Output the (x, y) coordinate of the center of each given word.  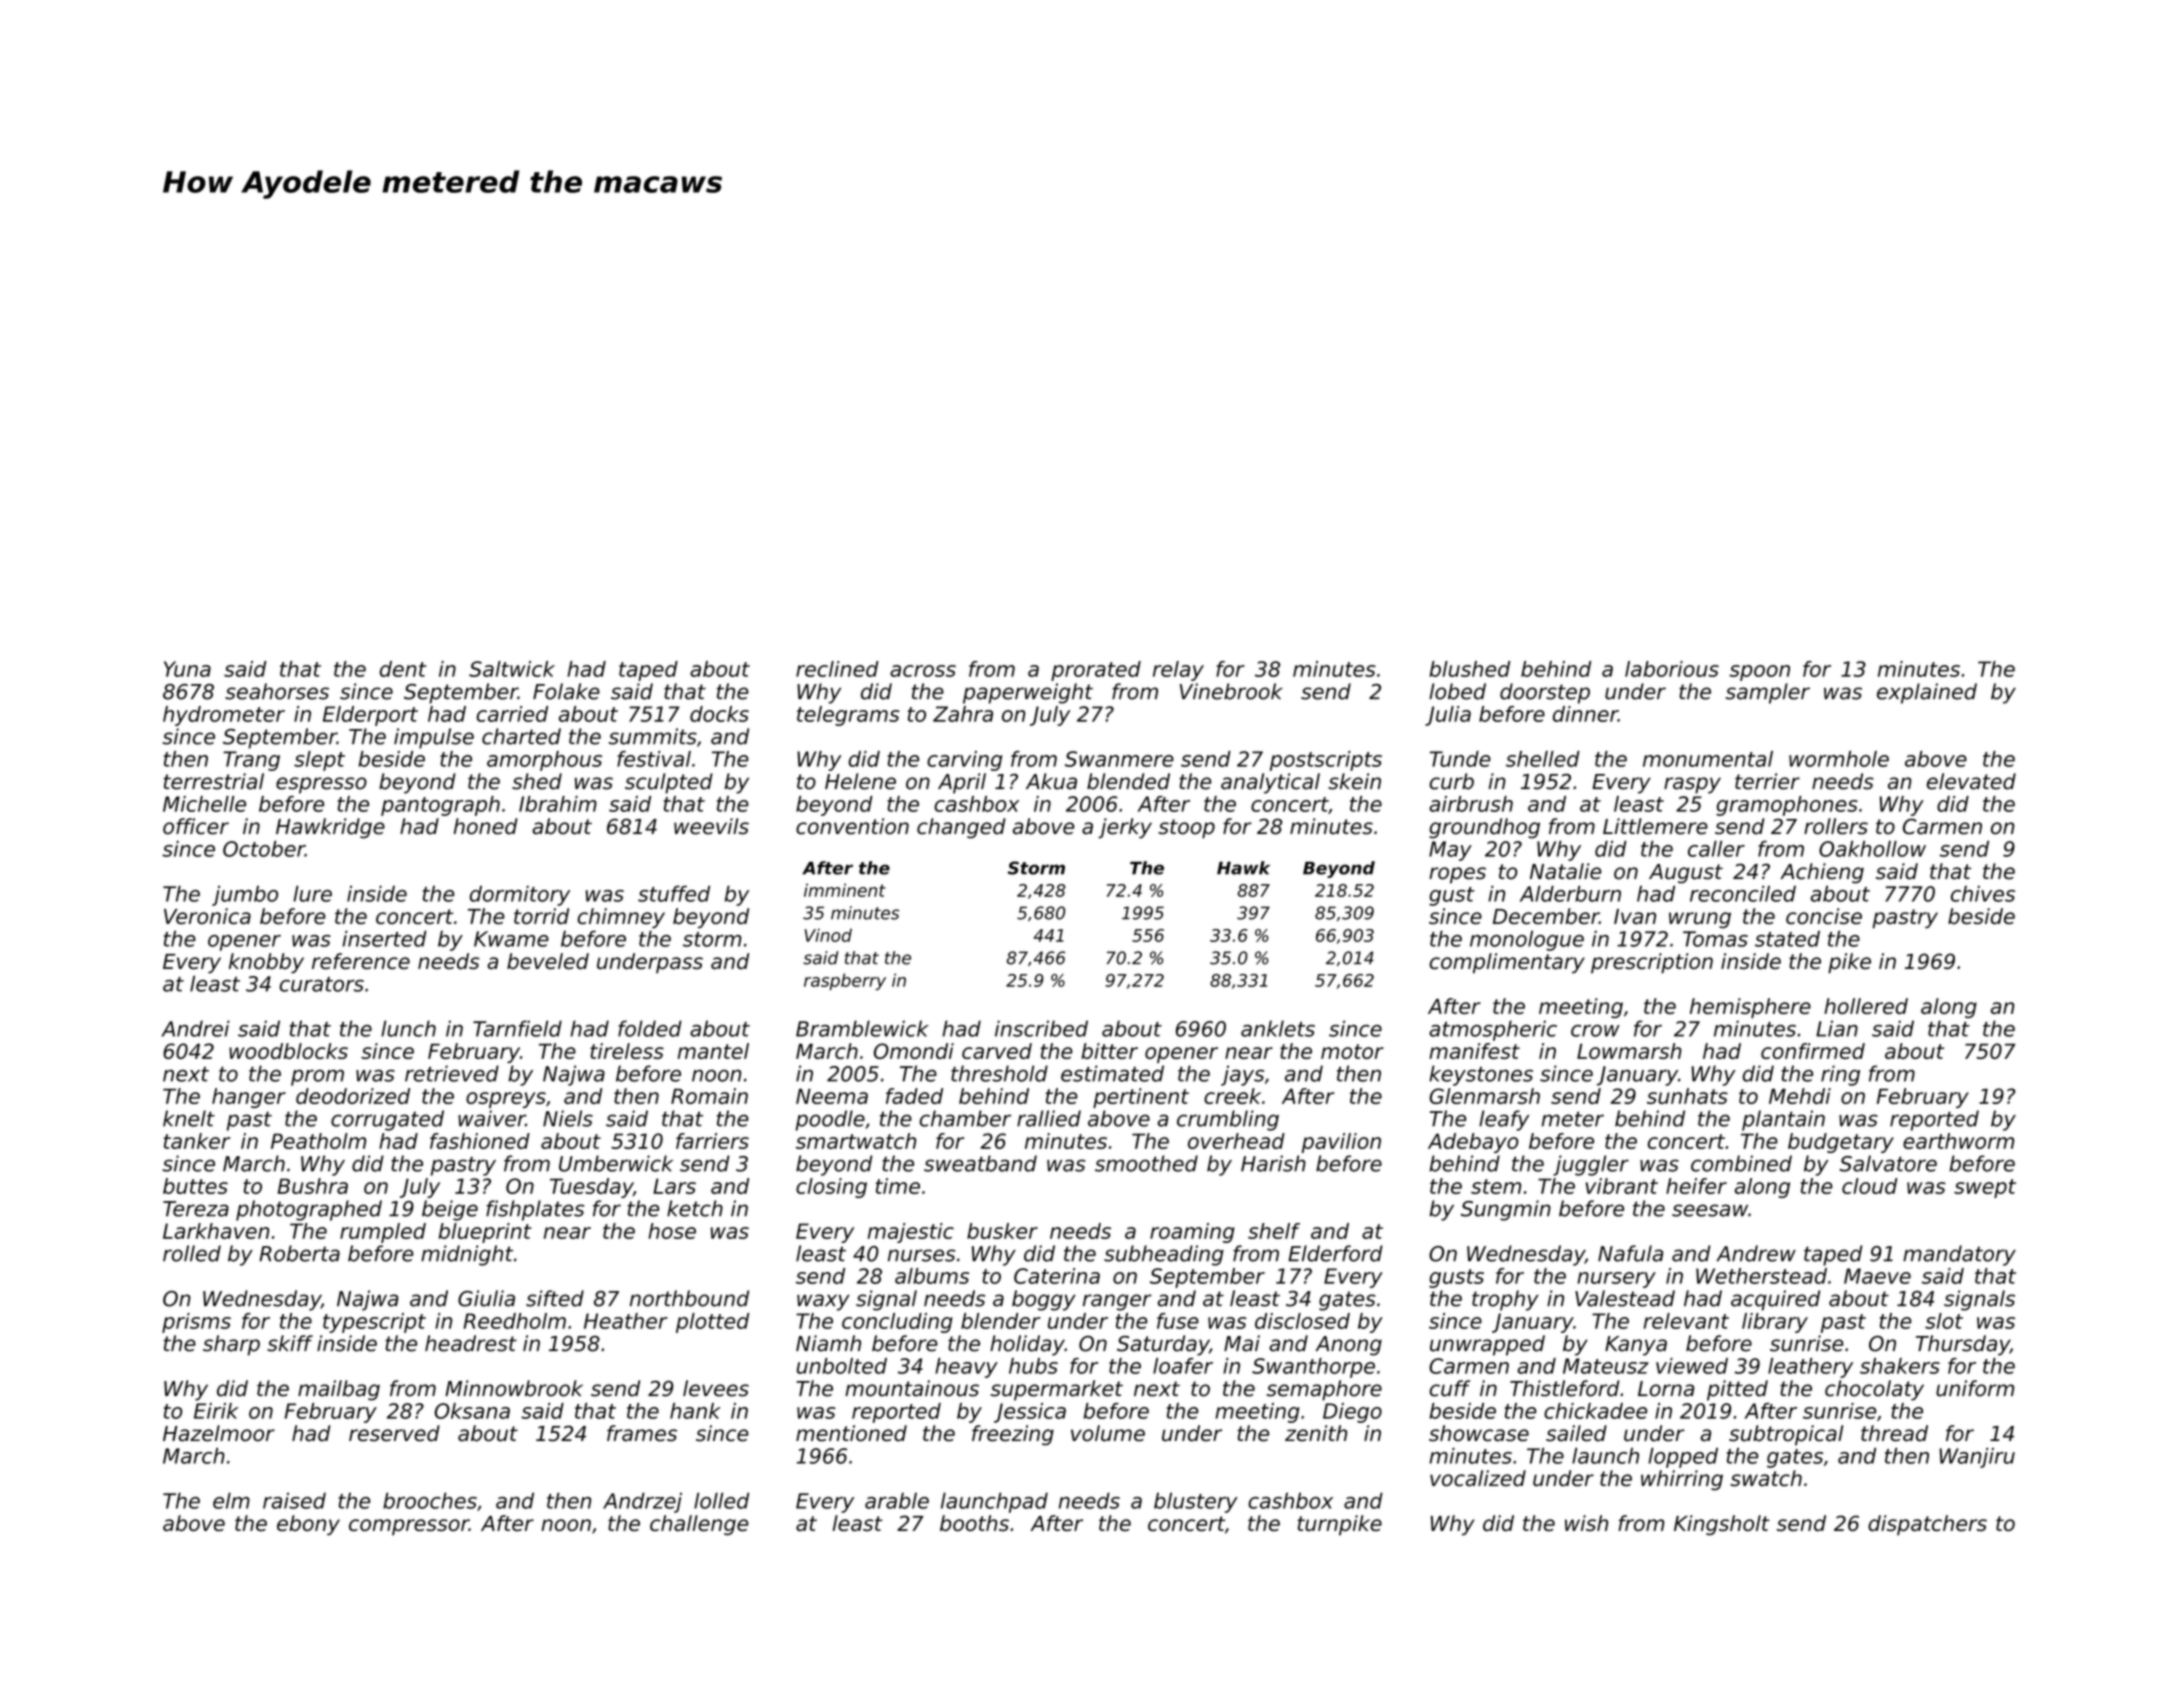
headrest (471, 1343)
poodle (830, 1120)
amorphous (544, 761)
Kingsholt (1722, 1525)
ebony (308, 1525)
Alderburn (1570, 893)
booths (974, 1523)
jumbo (245, 895)
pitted (1737, 1390)
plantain (1783, 1120)
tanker (197, 1141)
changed (961, 828)
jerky (1125, 828)
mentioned (851, 1433)
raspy (1692, 785)
